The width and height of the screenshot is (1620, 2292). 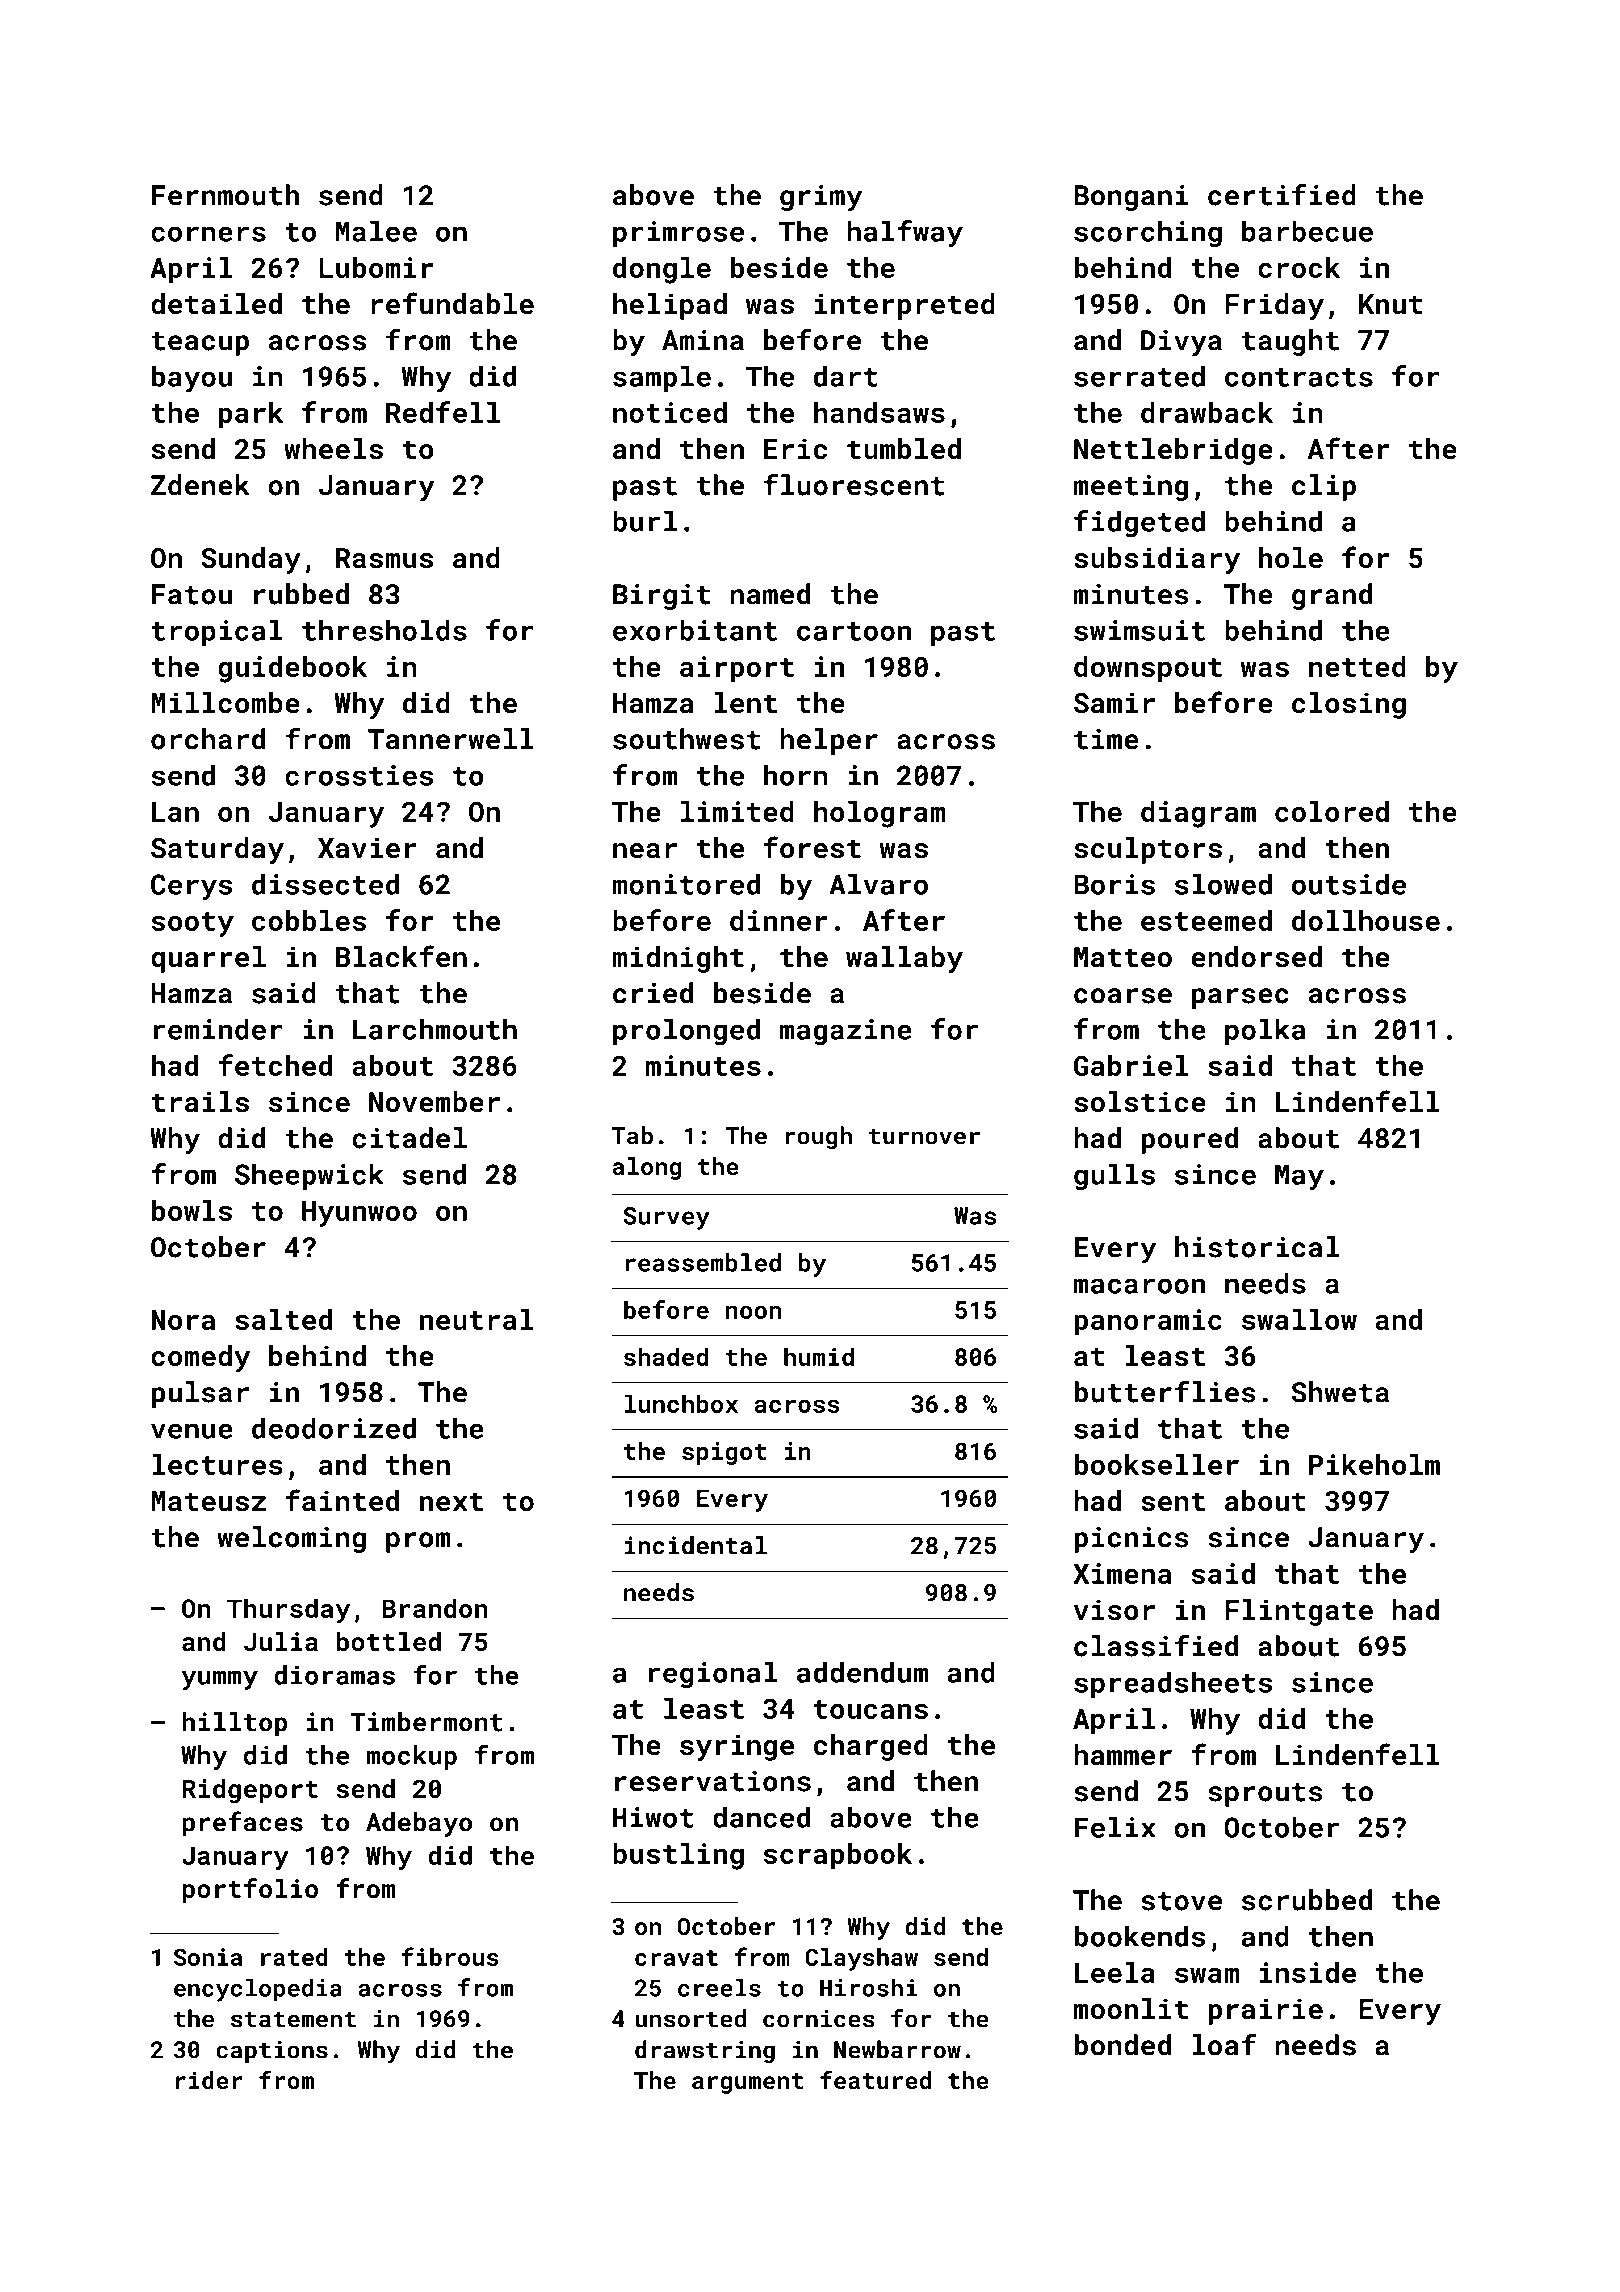 What do you see at coordinates (713, 1781) in the screenshot?
I see `reservations` at bounding box center [713, 1781].
